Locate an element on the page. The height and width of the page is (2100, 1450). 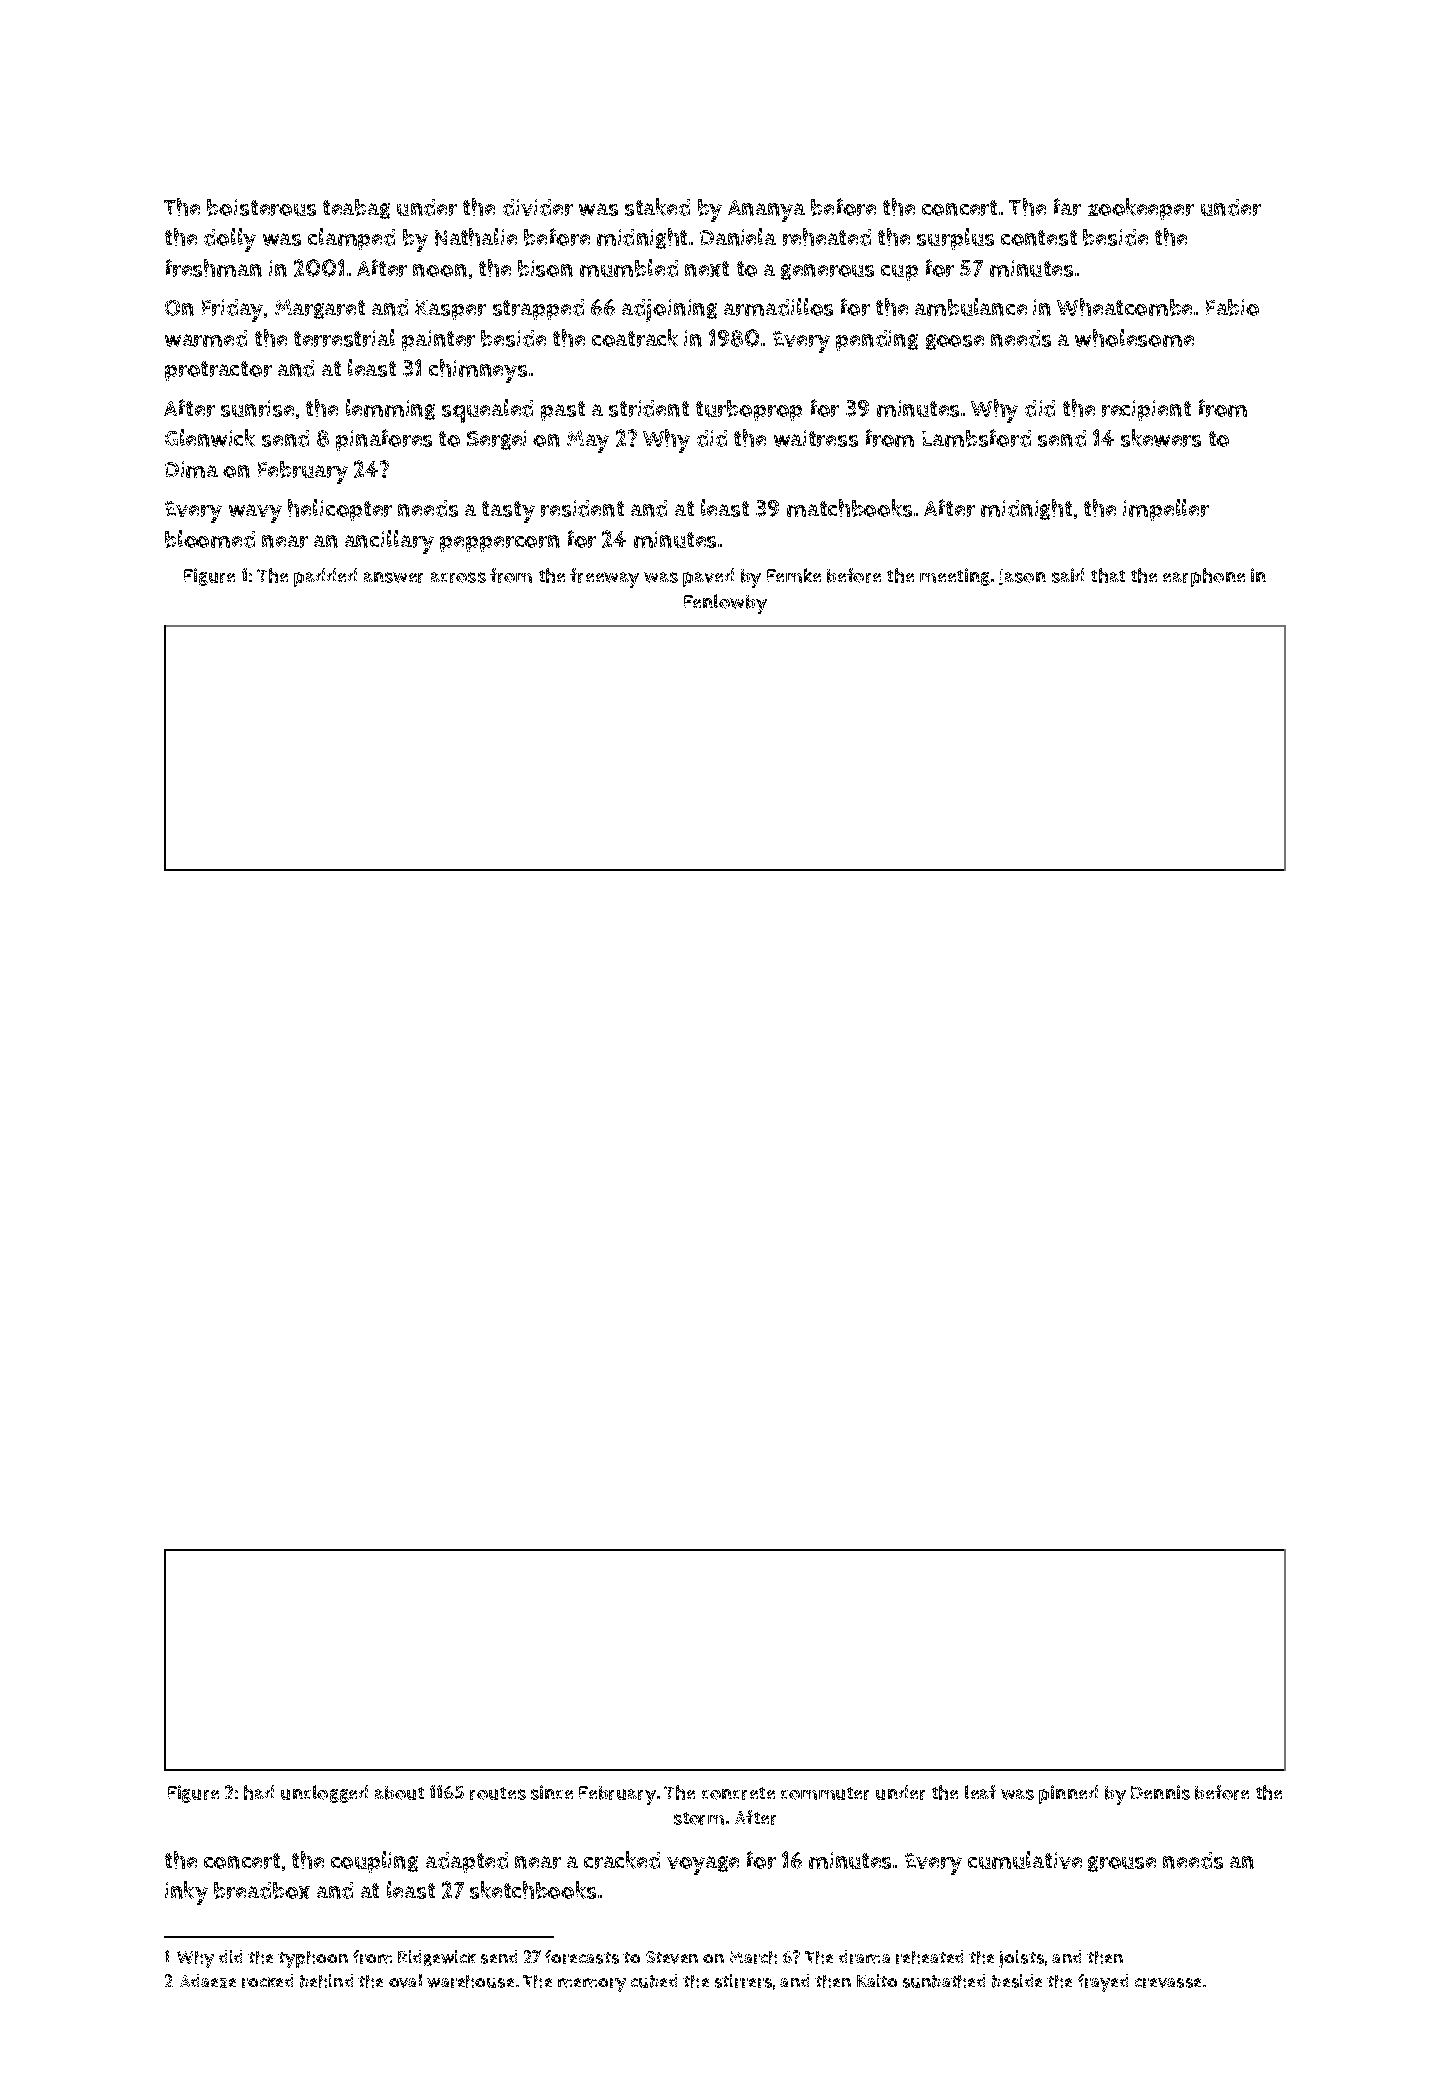
Lambsford is located at coordinates (976, 438).
